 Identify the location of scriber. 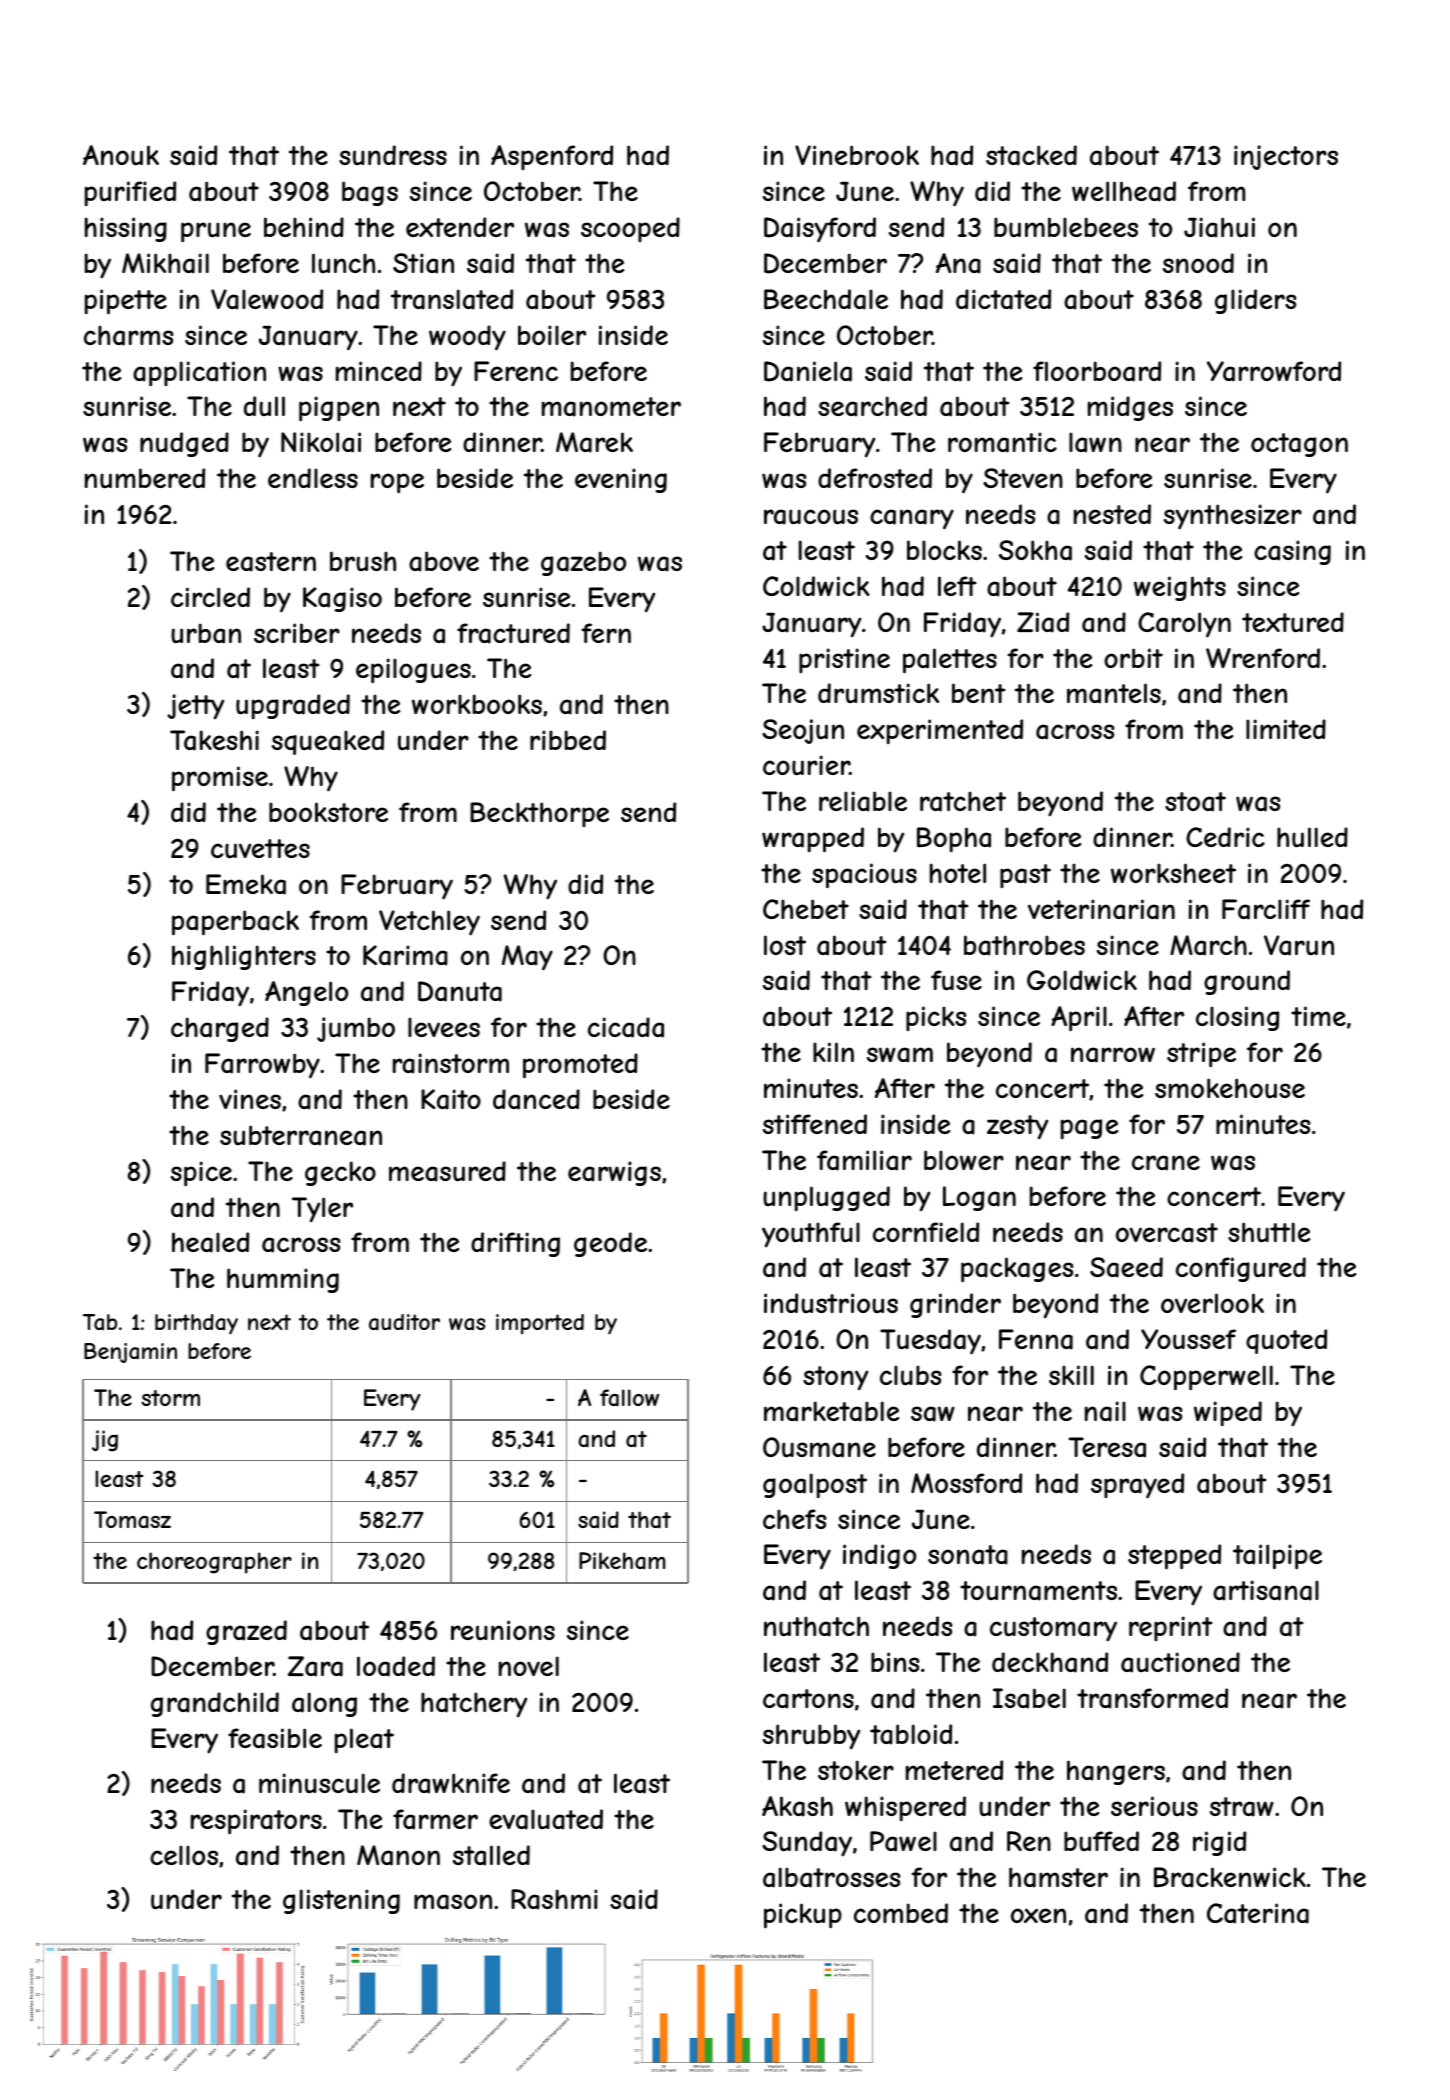
(297, 633).
